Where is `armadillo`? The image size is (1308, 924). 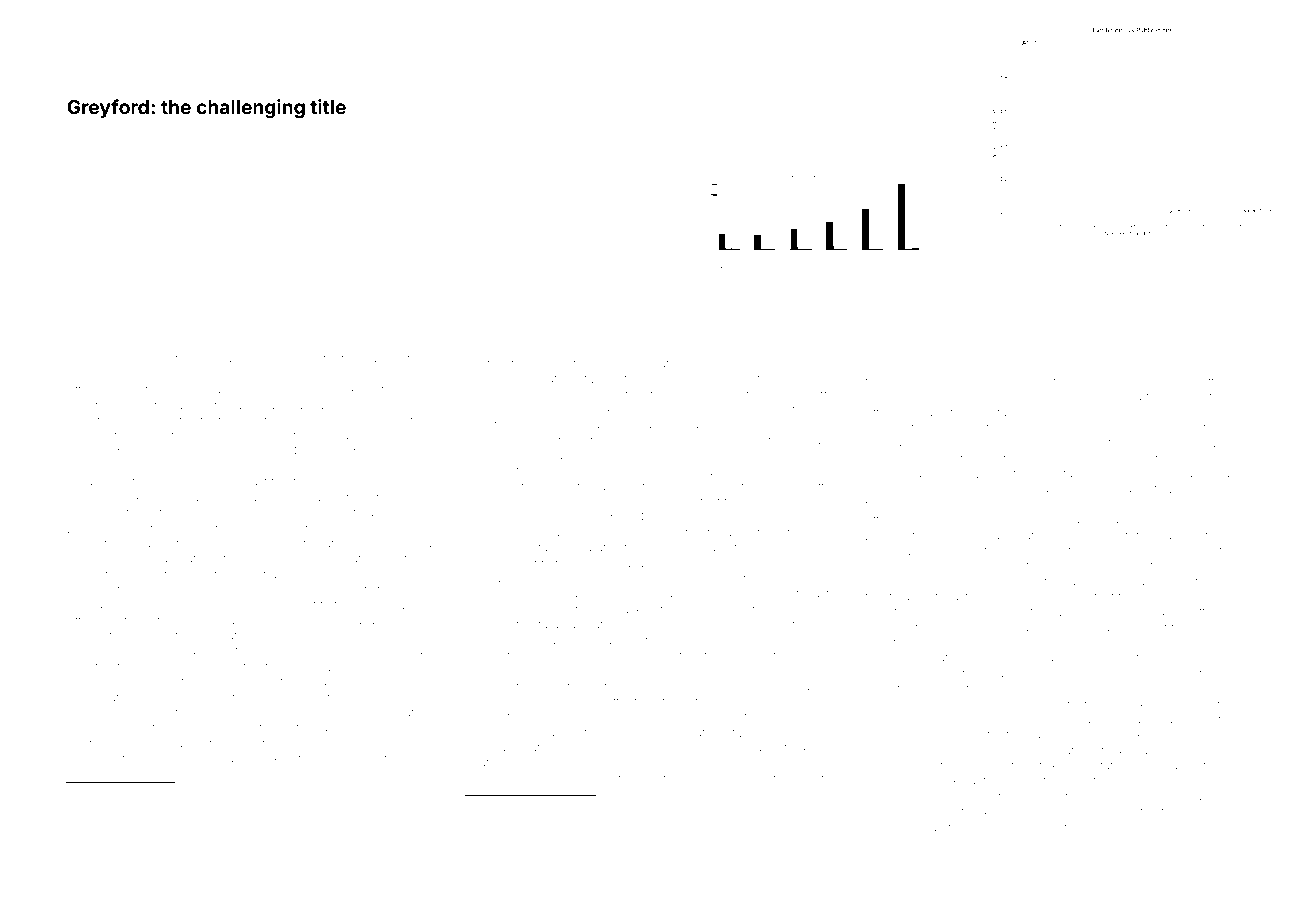 armadillo is located at coordinates (985, 519).
